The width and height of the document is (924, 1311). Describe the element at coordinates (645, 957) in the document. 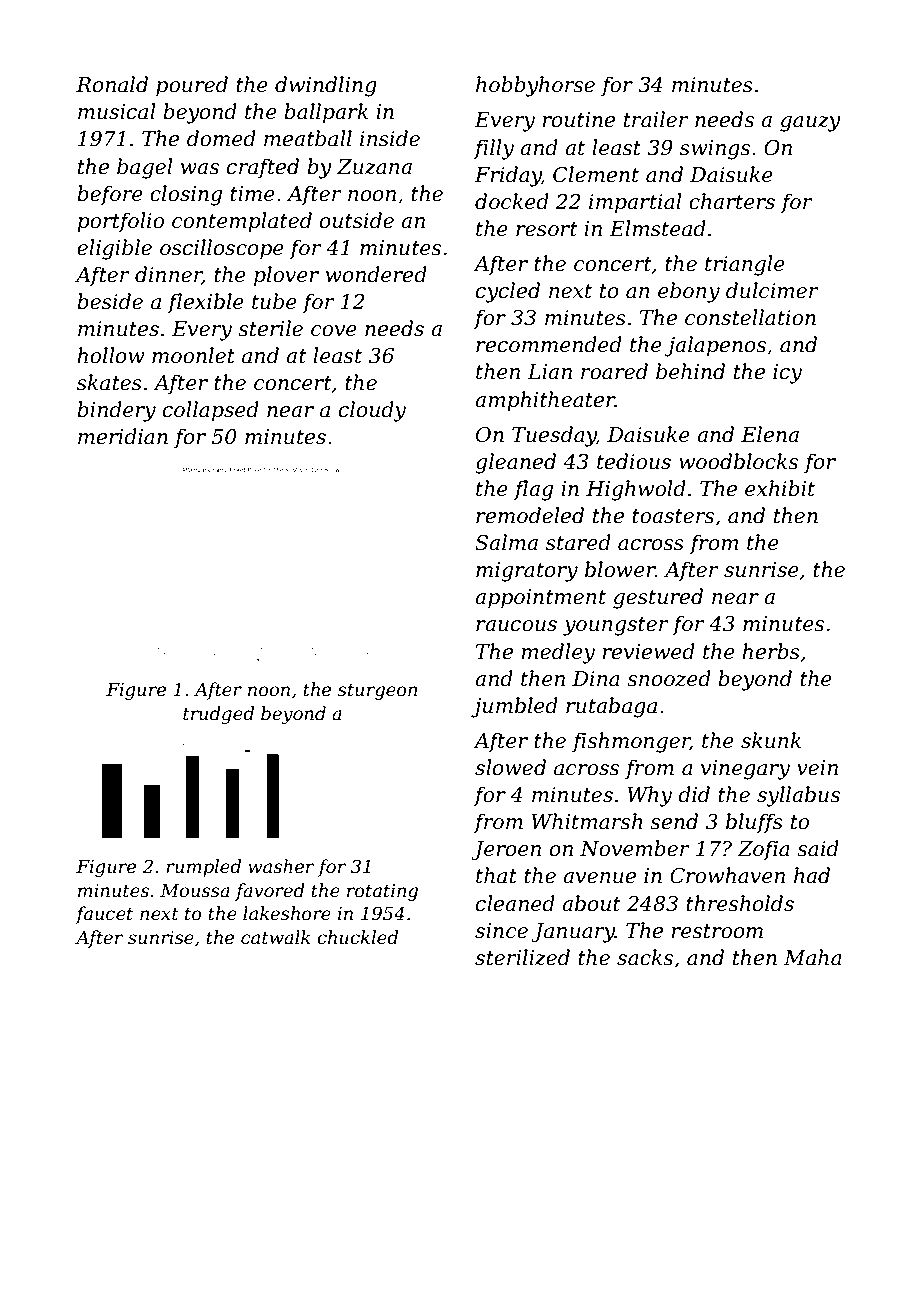

I see `sacks` at that location.
